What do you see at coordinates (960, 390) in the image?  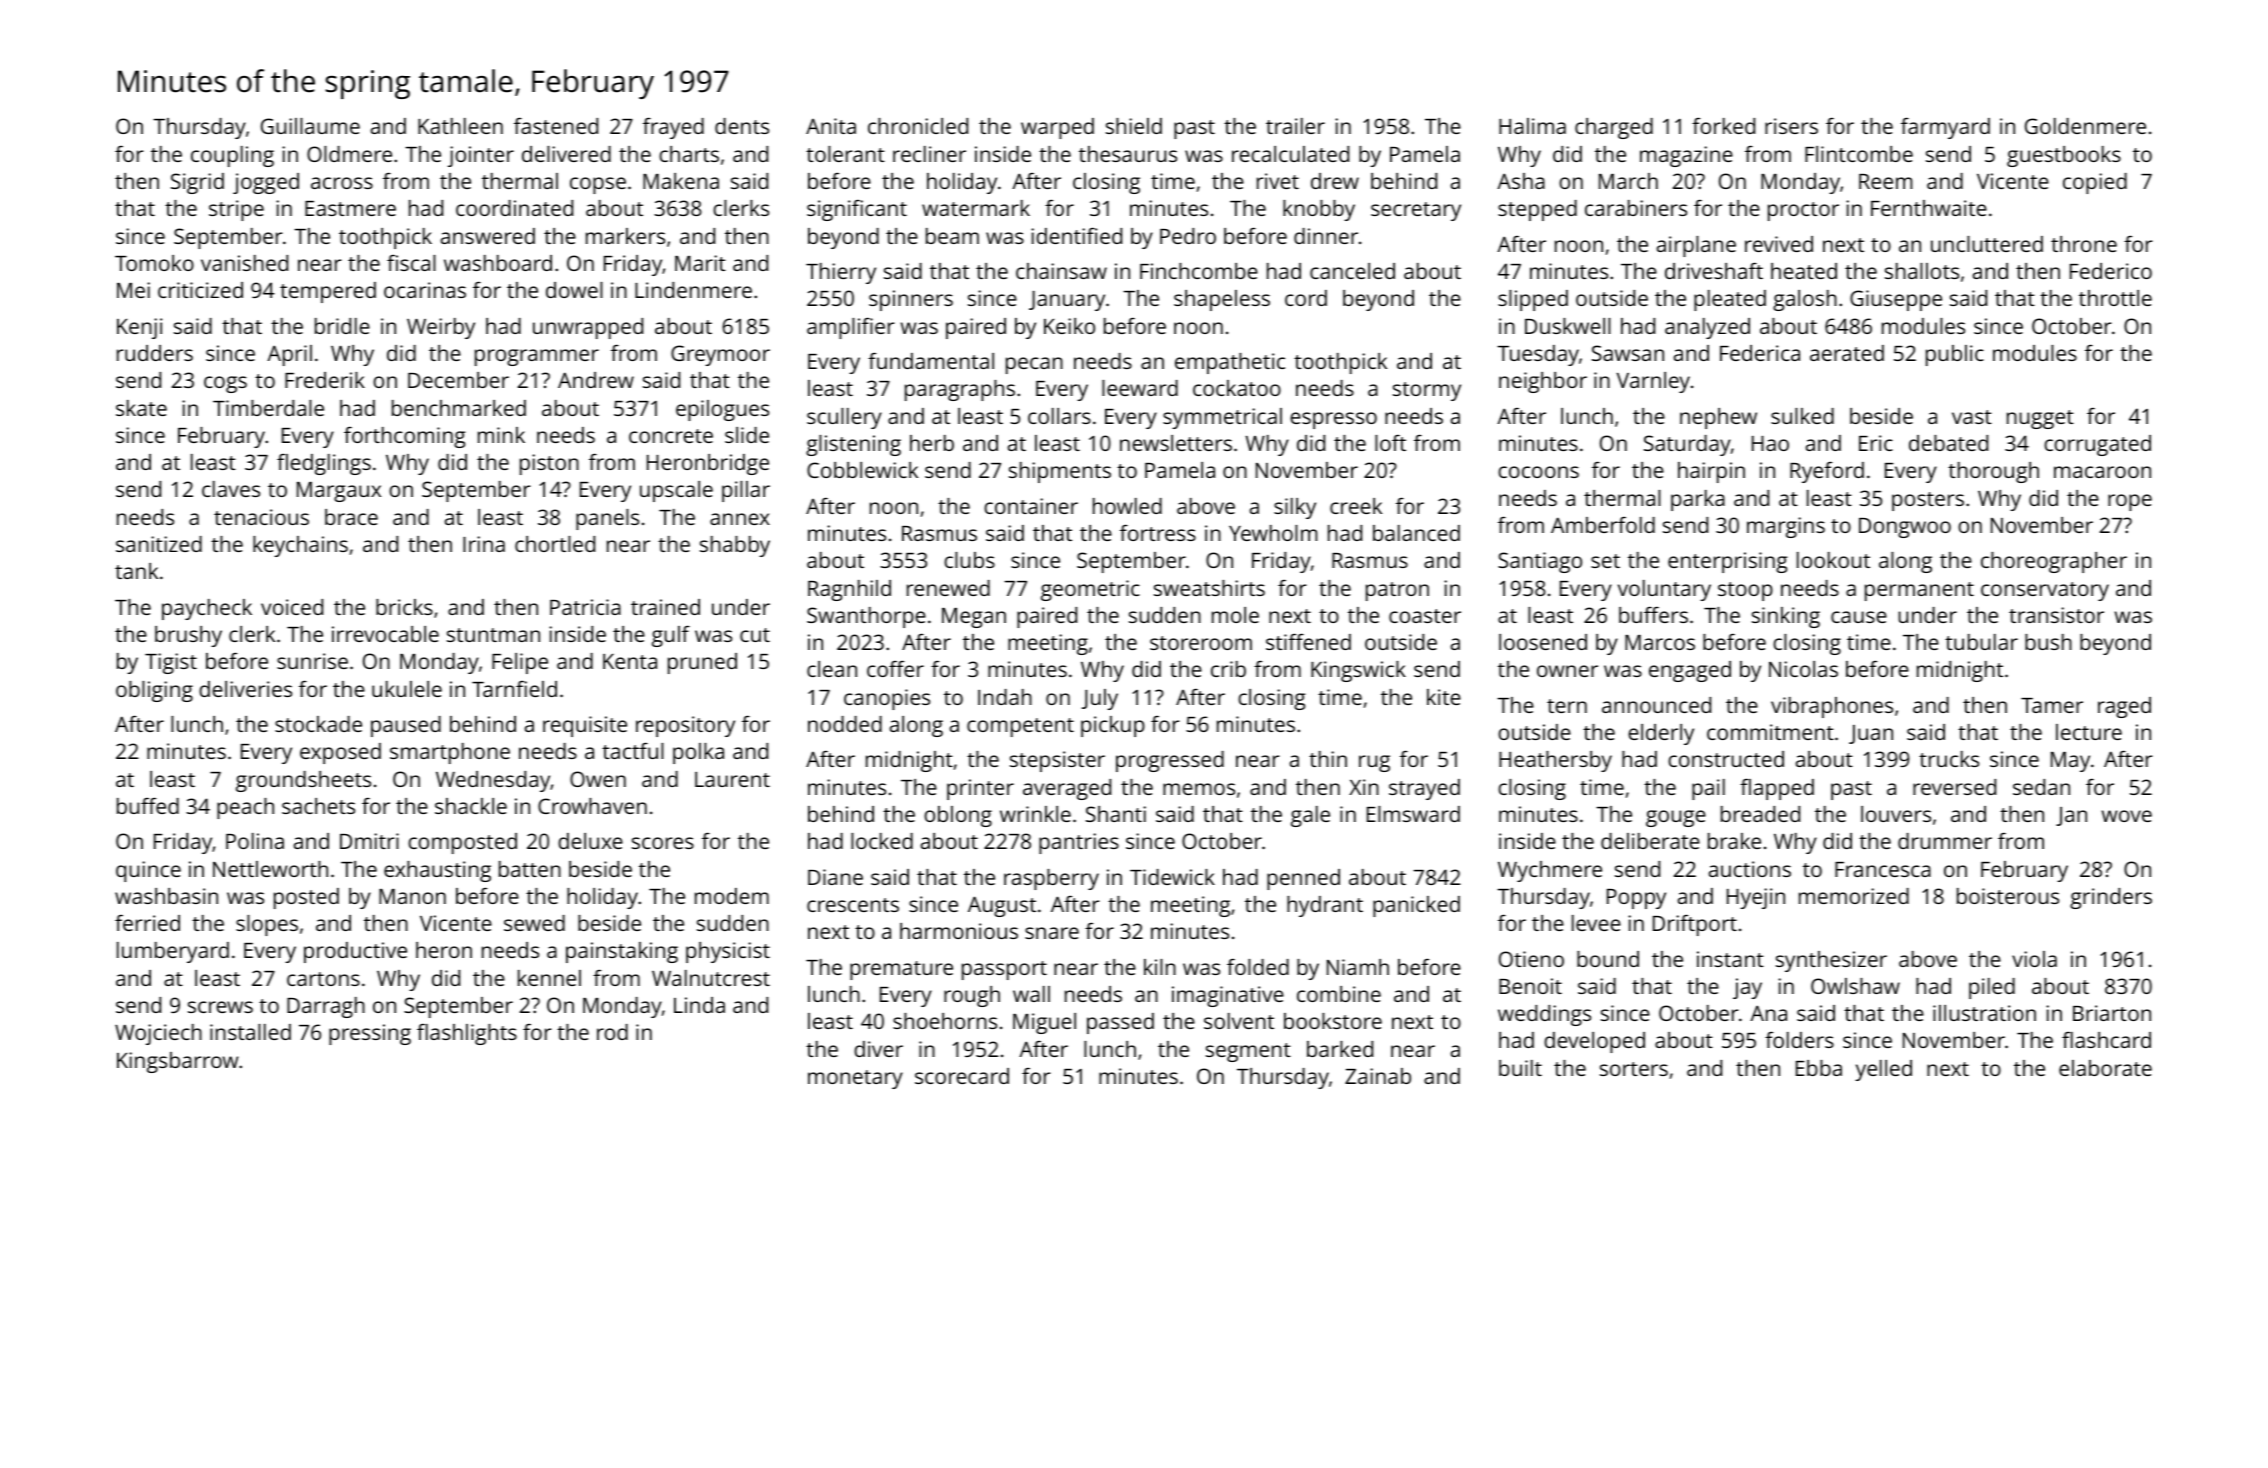 I see `paragraphs` at bounding box center [960, 390].
